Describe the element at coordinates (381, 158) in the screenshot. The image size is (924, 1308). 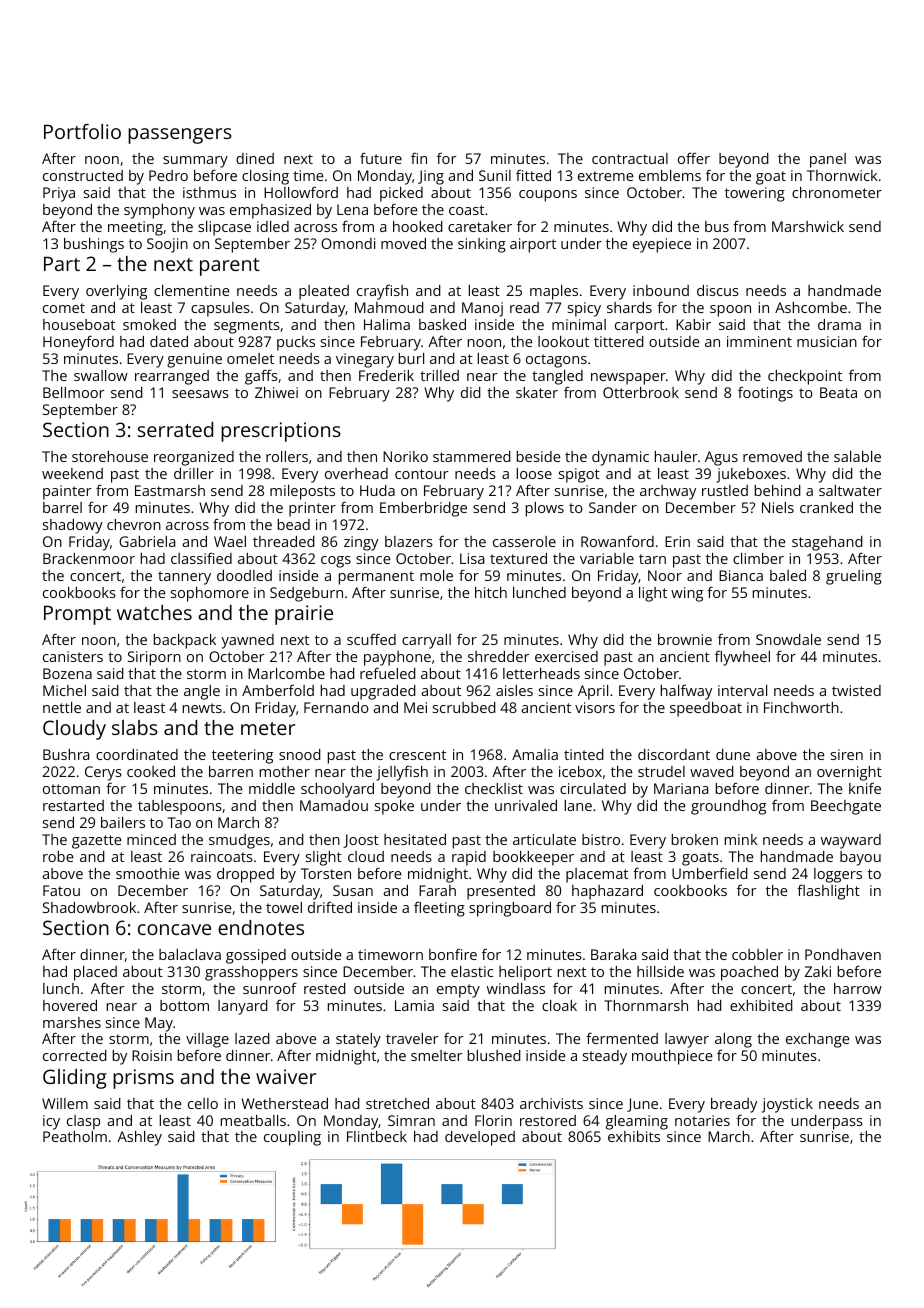
I see `future` at that location.
